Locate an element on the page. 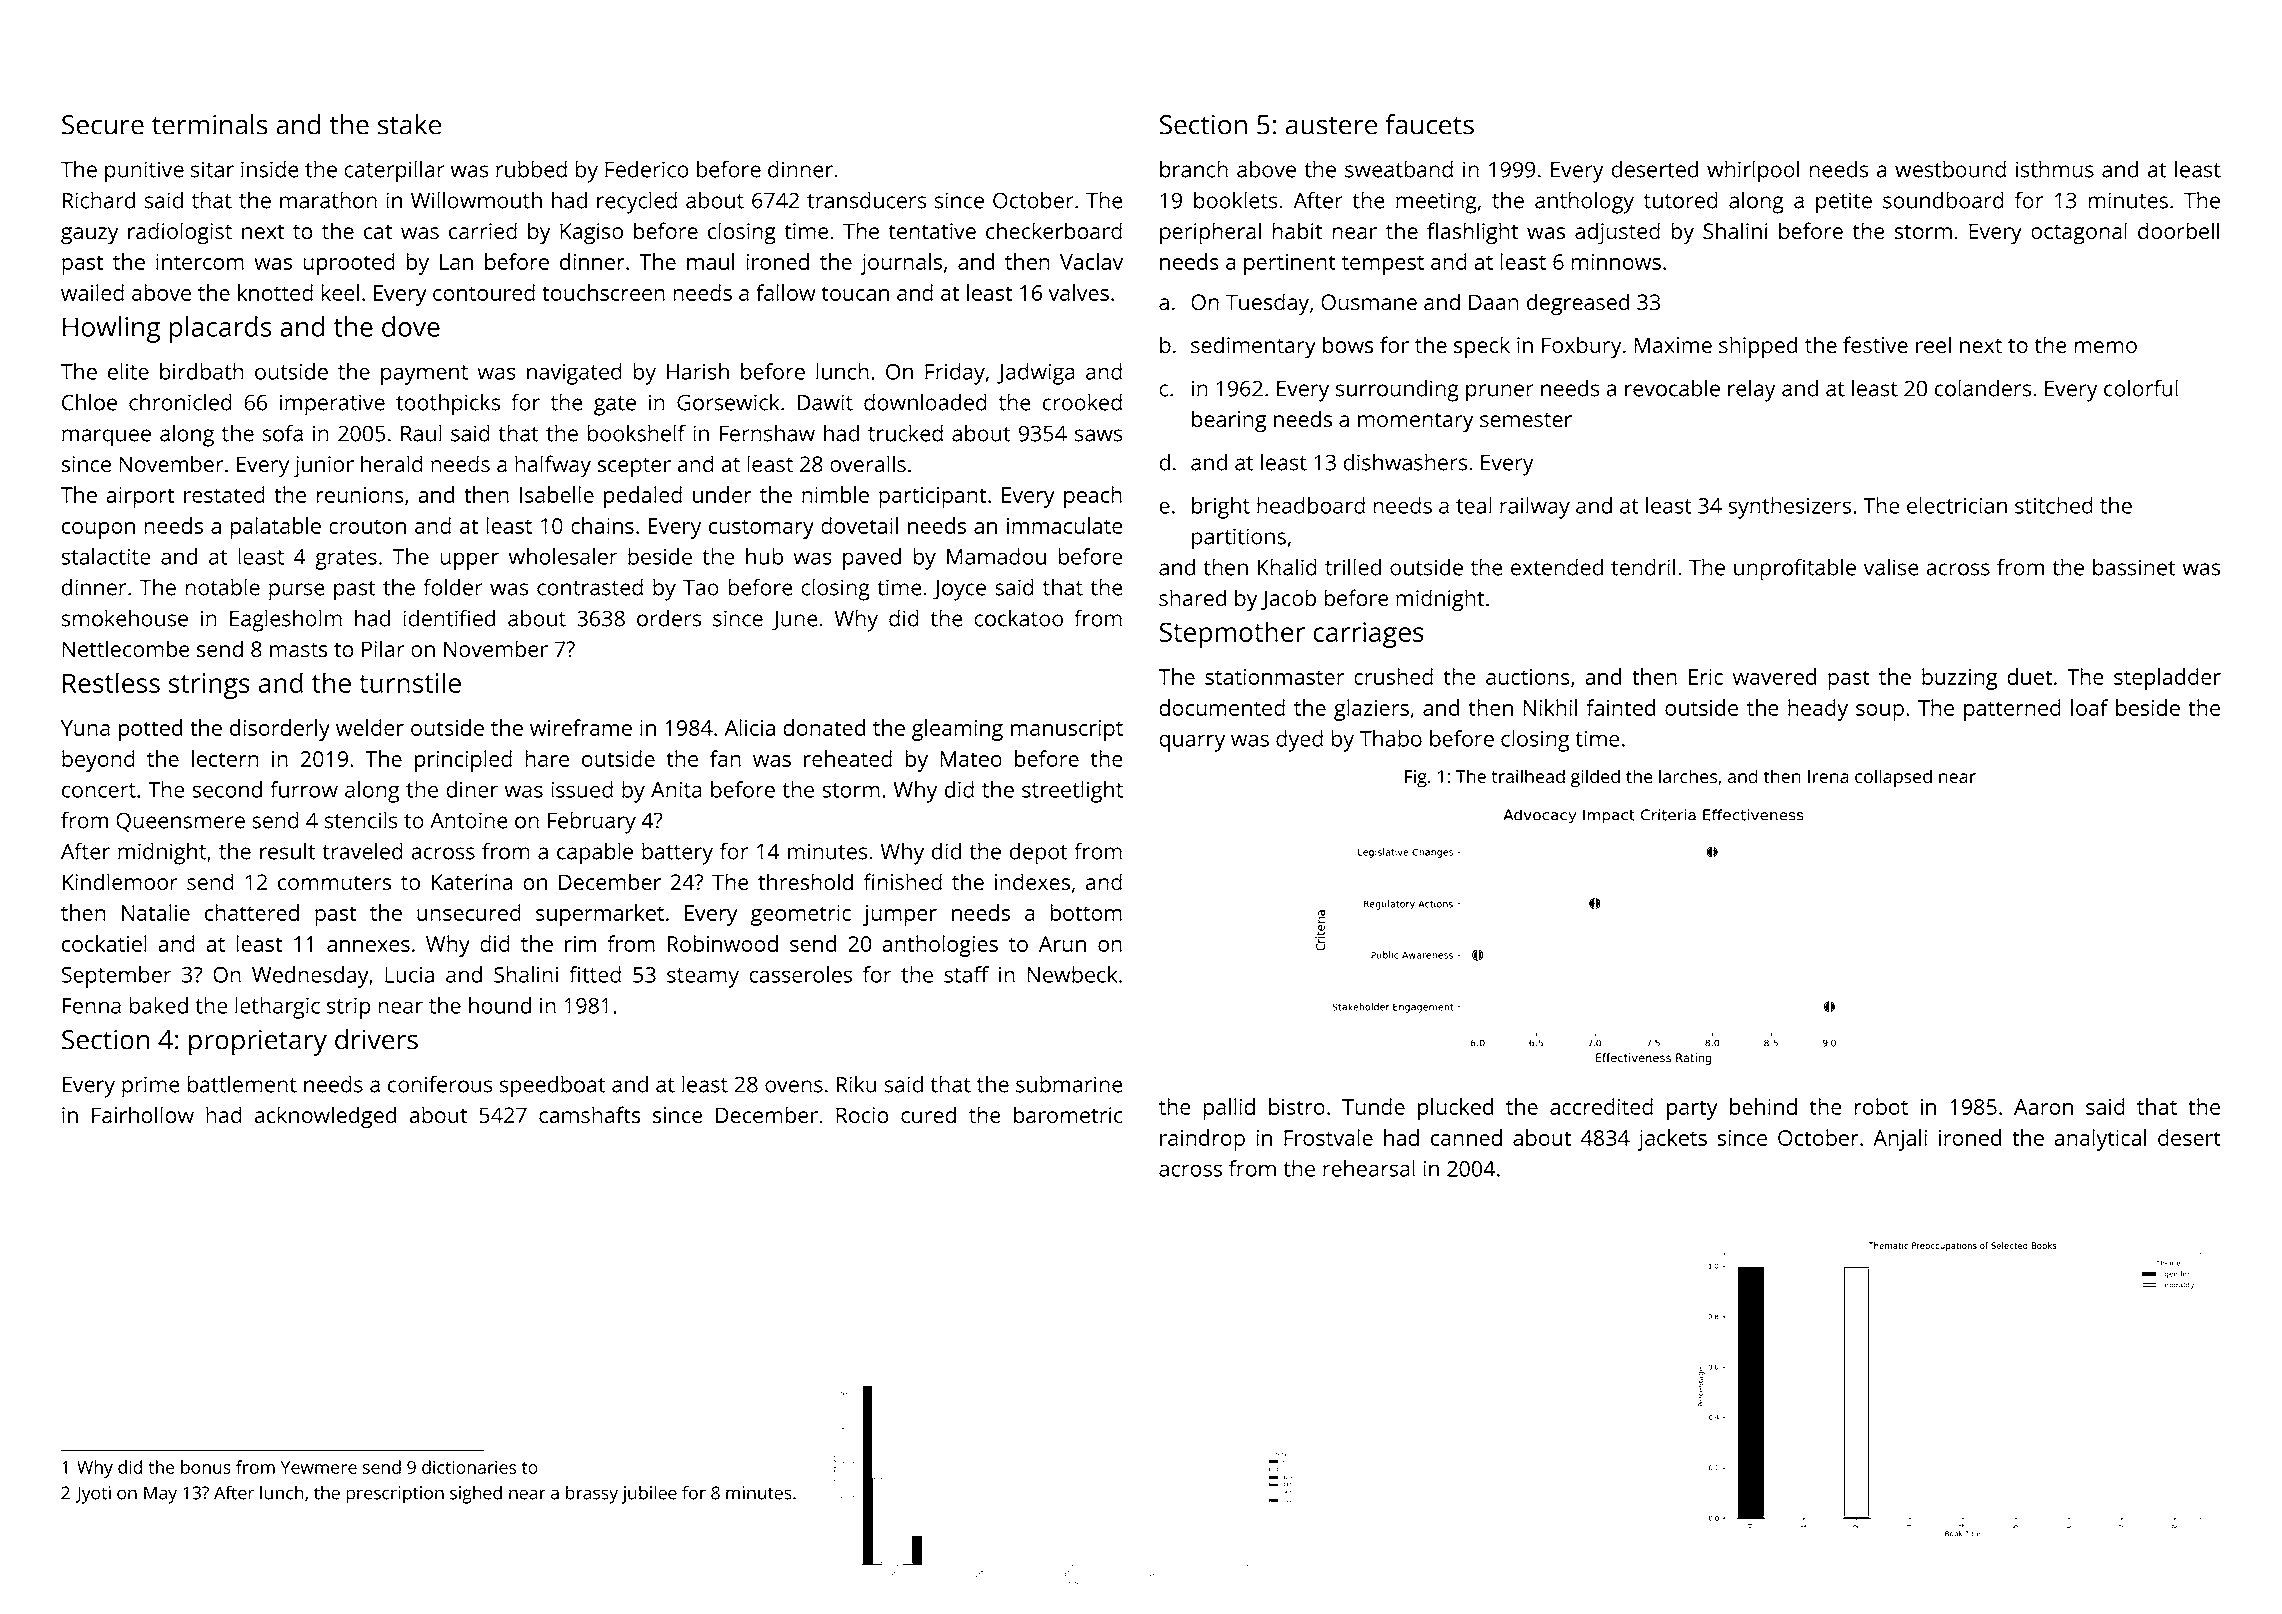 The width and height of the image is (2282, 1614). Mateo is located at coordinates (971, 759).
